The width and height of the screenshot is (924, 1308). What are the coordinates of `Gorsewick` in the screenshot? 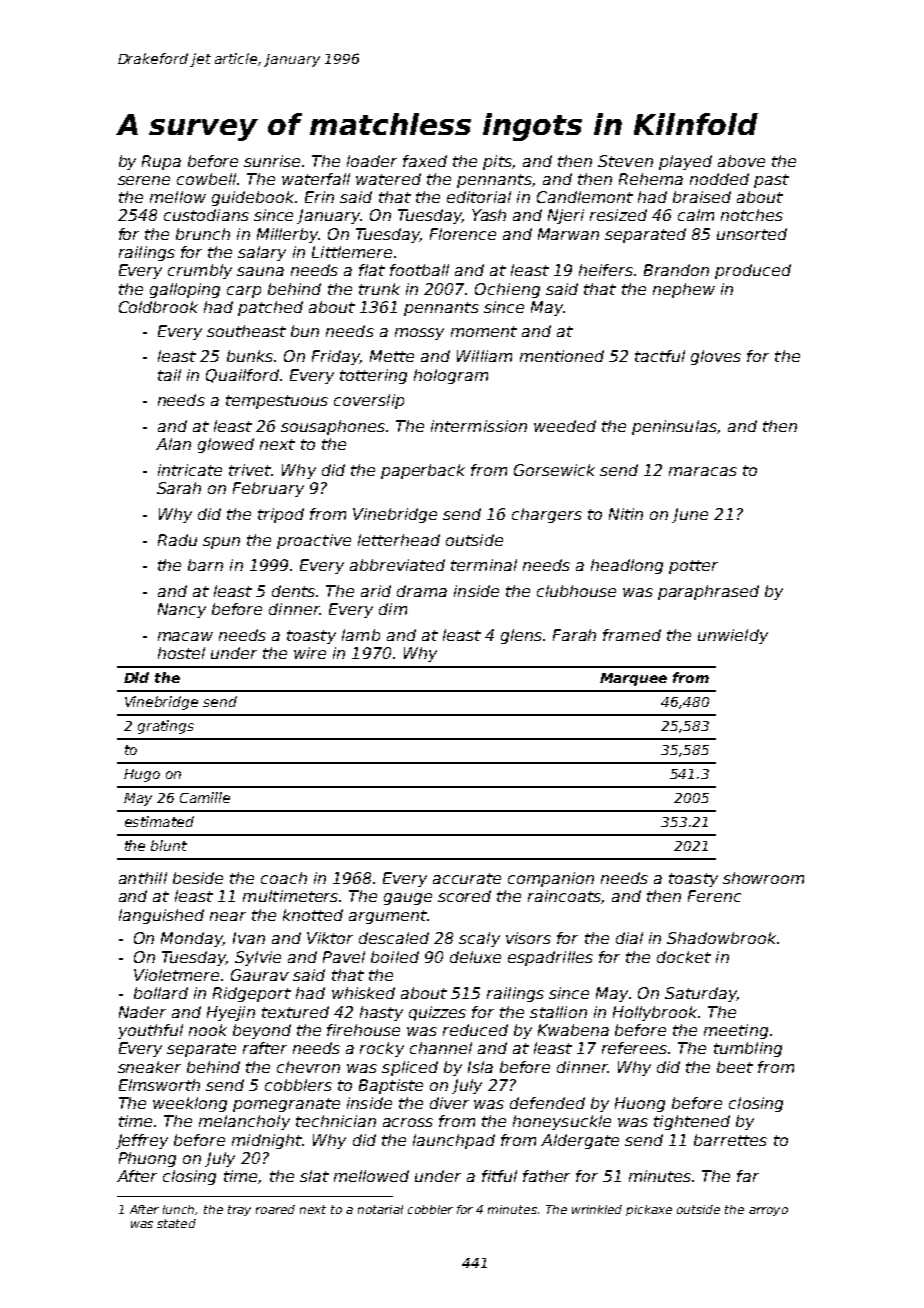 It's located at (554, 470).
